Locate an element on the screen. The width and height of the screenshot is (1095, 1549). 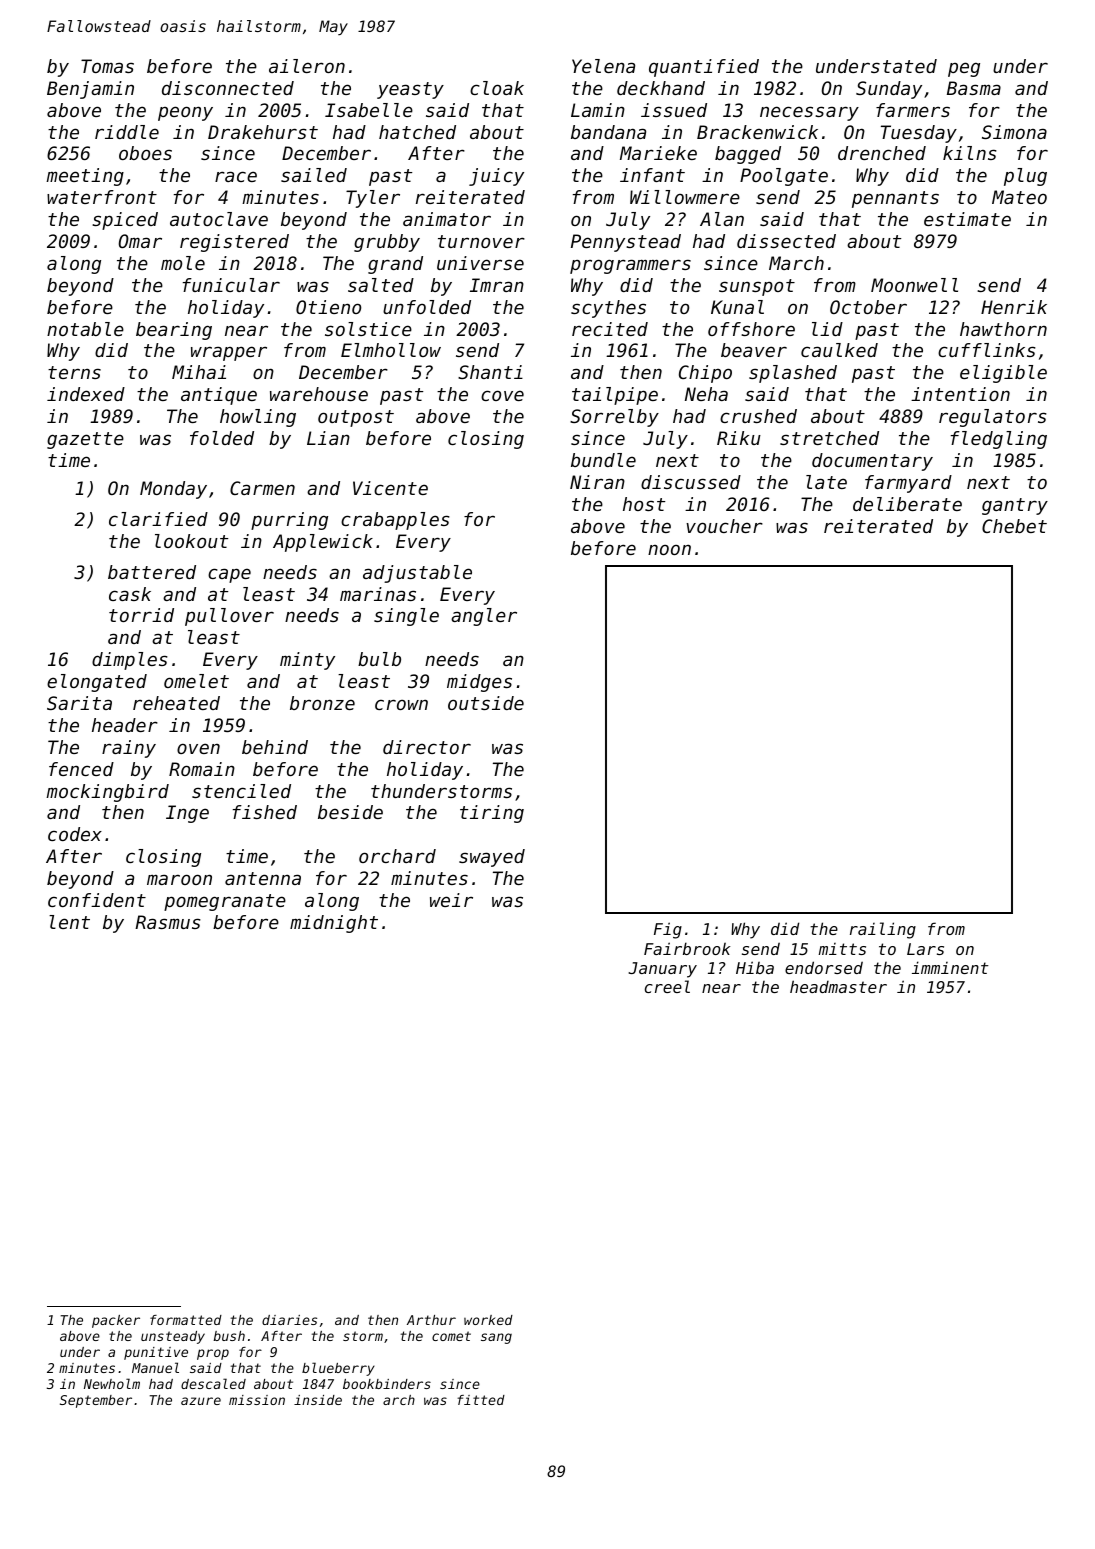
bundle is located at coordinates (603, 460).
